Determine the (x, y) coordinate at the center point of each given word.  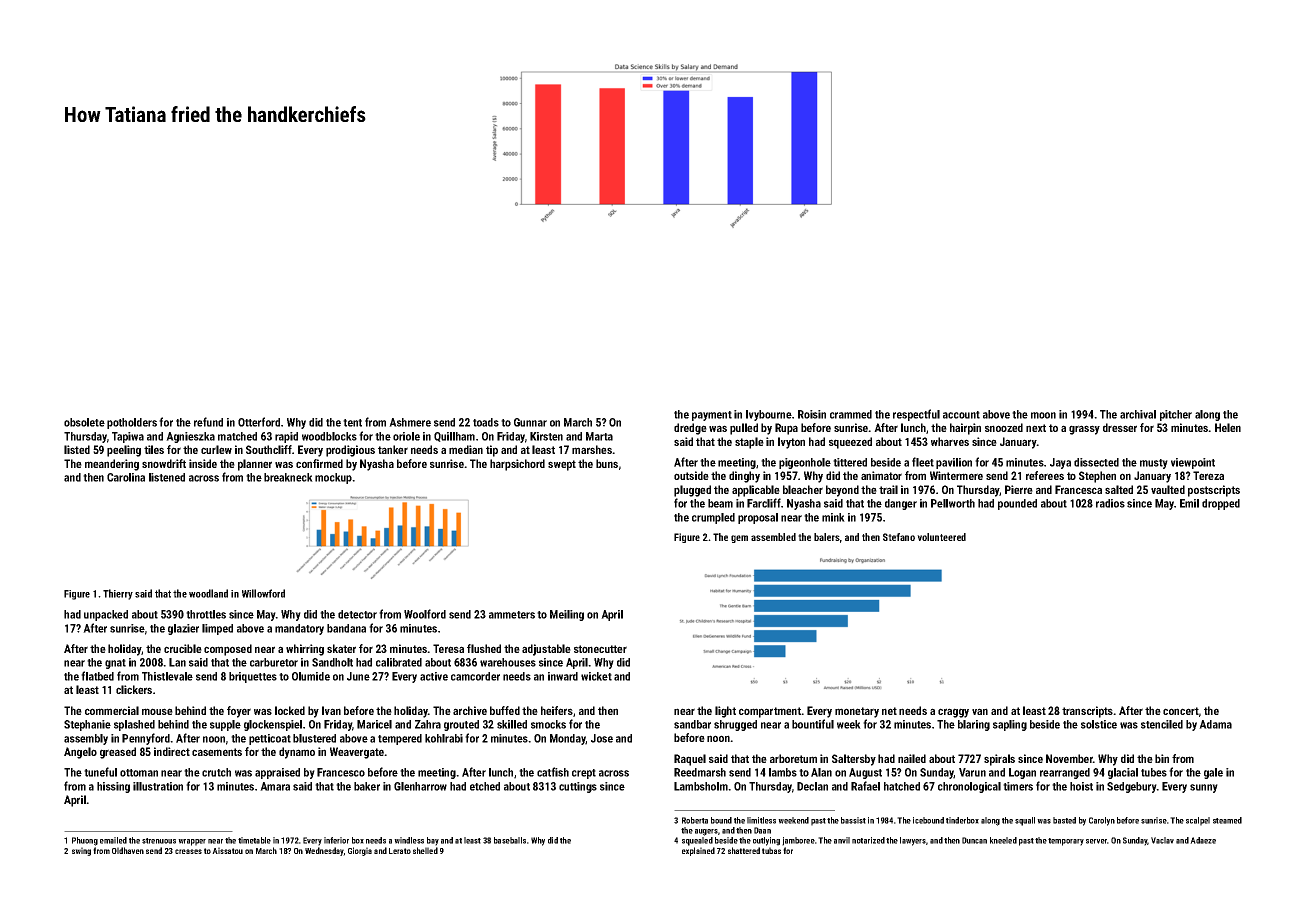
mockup (333, 478)
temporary (1066, 842)
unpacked (106, 615)
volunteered (941, 537)
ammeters (512, 615)
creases (188, 851)
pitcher (1176, 415)
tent (352, 423)
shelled (425, 850)
